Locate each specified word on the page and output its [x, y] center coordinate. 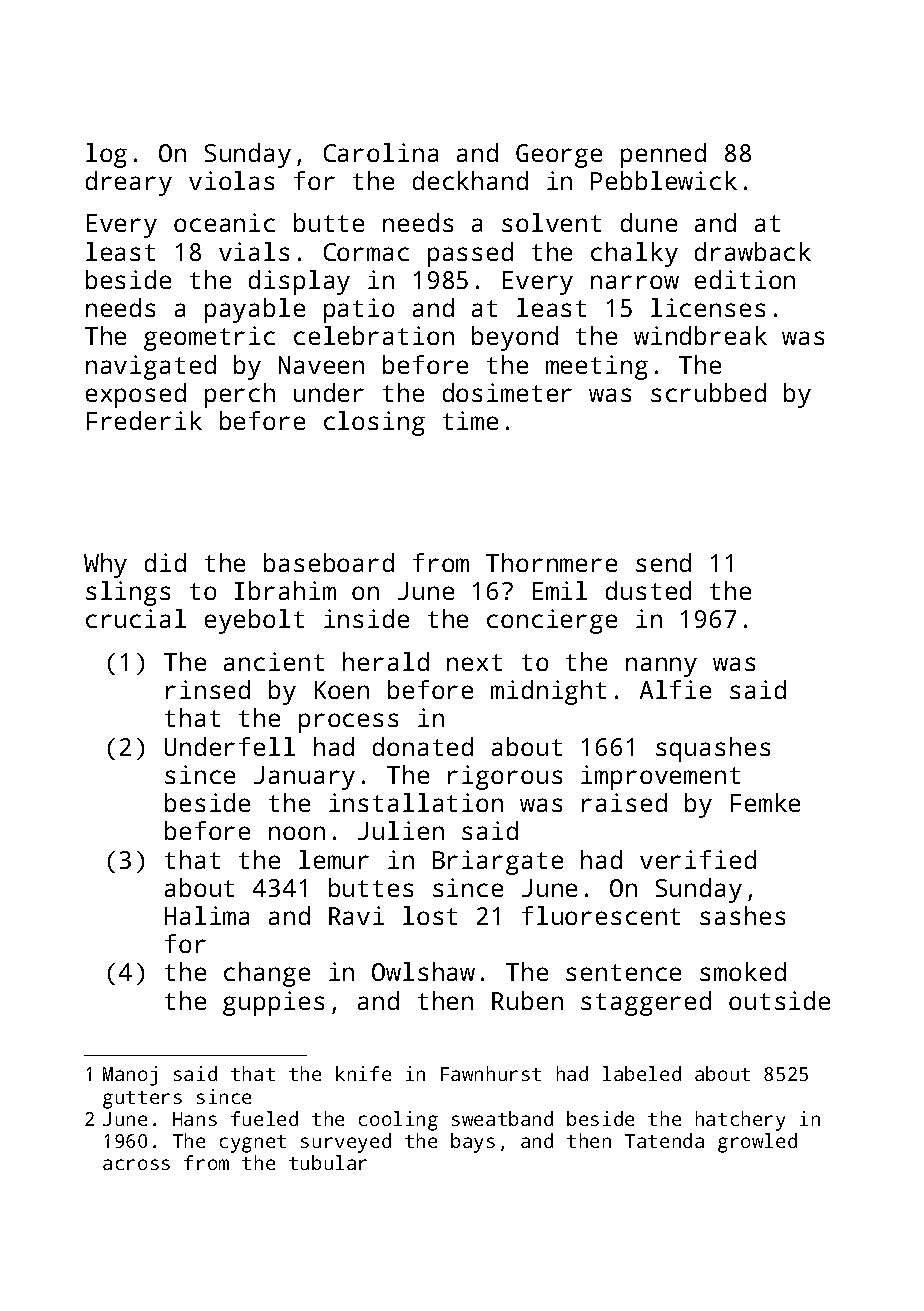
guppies [273, 1003]
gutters [142, 1100]
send [663, 562]
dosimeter [507, 392]
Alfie [675, 689]
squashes [713, 749]
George [559, 156]
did [165, 562]
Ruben [527, 1000]
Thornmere [551, 562]
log [106, 155]
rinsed [208, 689]
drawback [753, 251]
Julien [401, 830]
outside [779, 1000]
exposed [136, 395]
